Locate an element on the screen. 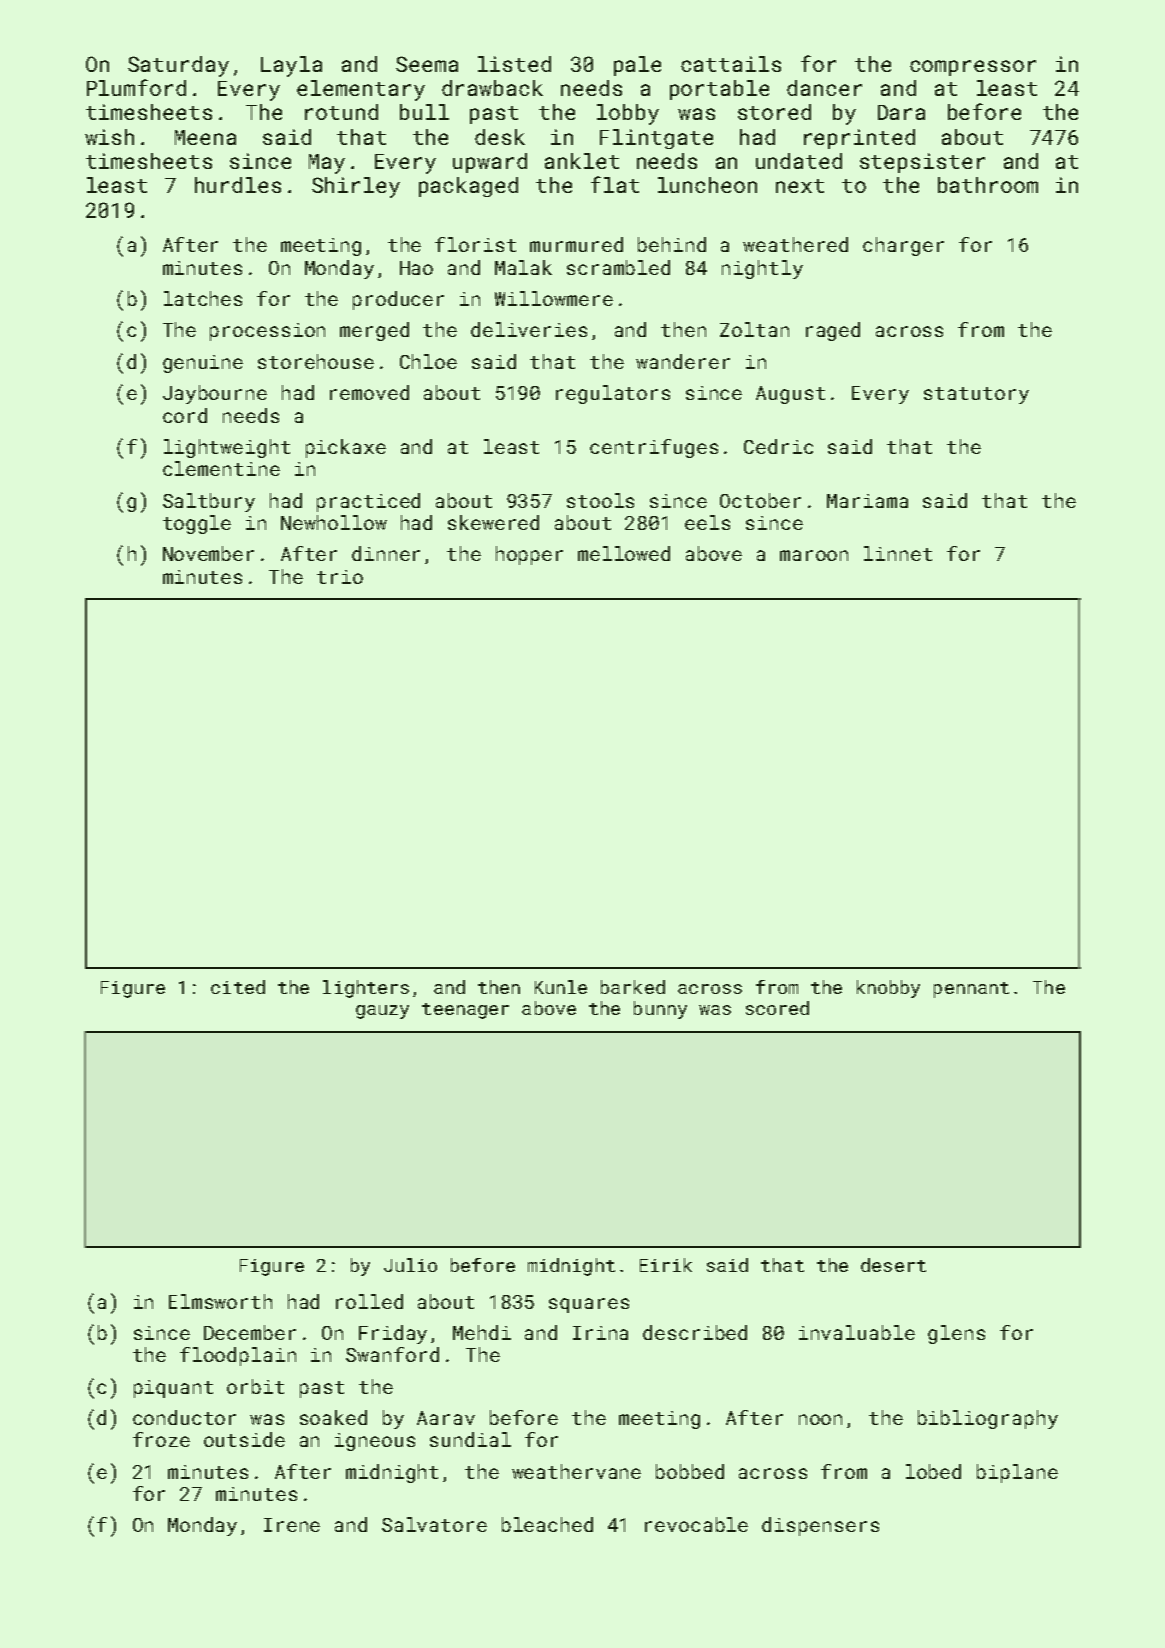 The image size is (1165, 1648). lobed is located at coordinates (933, 1471).
